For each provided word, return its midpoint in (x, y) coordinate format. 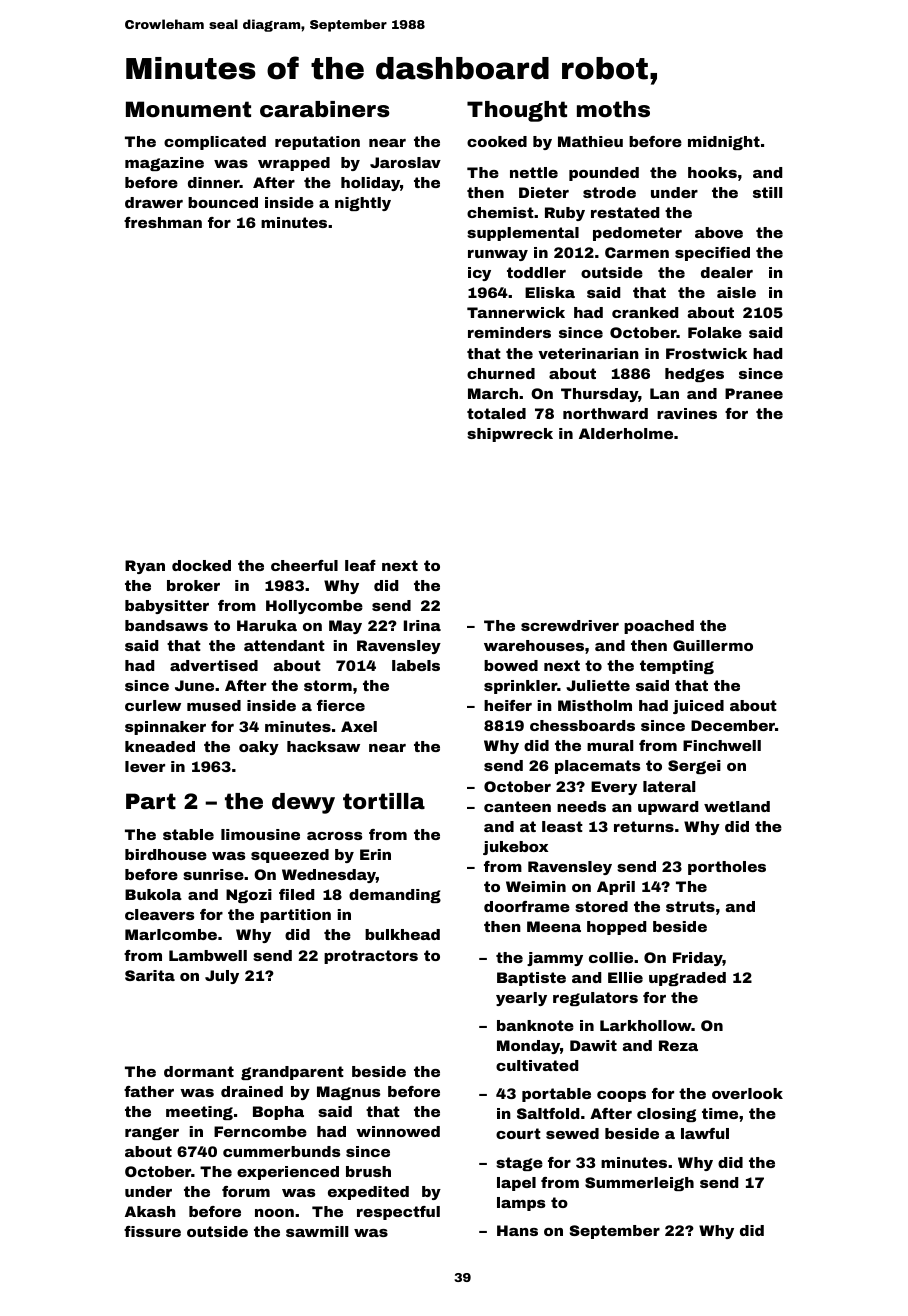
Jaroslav (405, 162)
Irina (422, 625)
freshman (163, 222)
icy (479, 274)
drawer (154, 202)
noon (274, 1213)
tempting (677, 667)
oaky (259, 748)
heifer (508, 705)
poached (659, 627)
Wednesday (329, 876)
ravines (687, 413)
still (767, 192)
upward (668, 808)
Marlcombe (171, 934)
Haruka (267, 625)
